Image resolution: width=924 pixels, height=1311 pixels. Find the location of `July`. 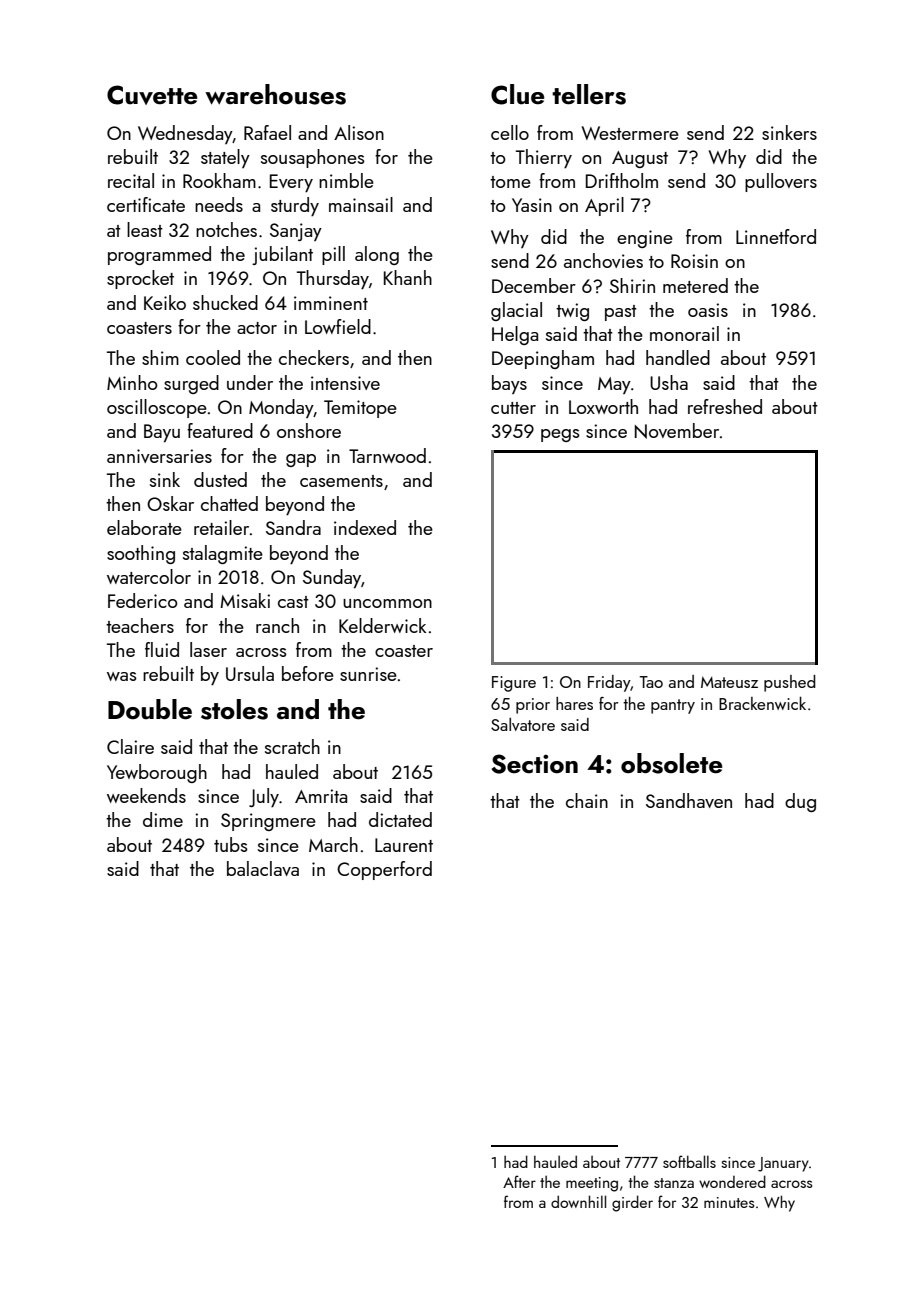

July is located at coordinates (264, 797).
